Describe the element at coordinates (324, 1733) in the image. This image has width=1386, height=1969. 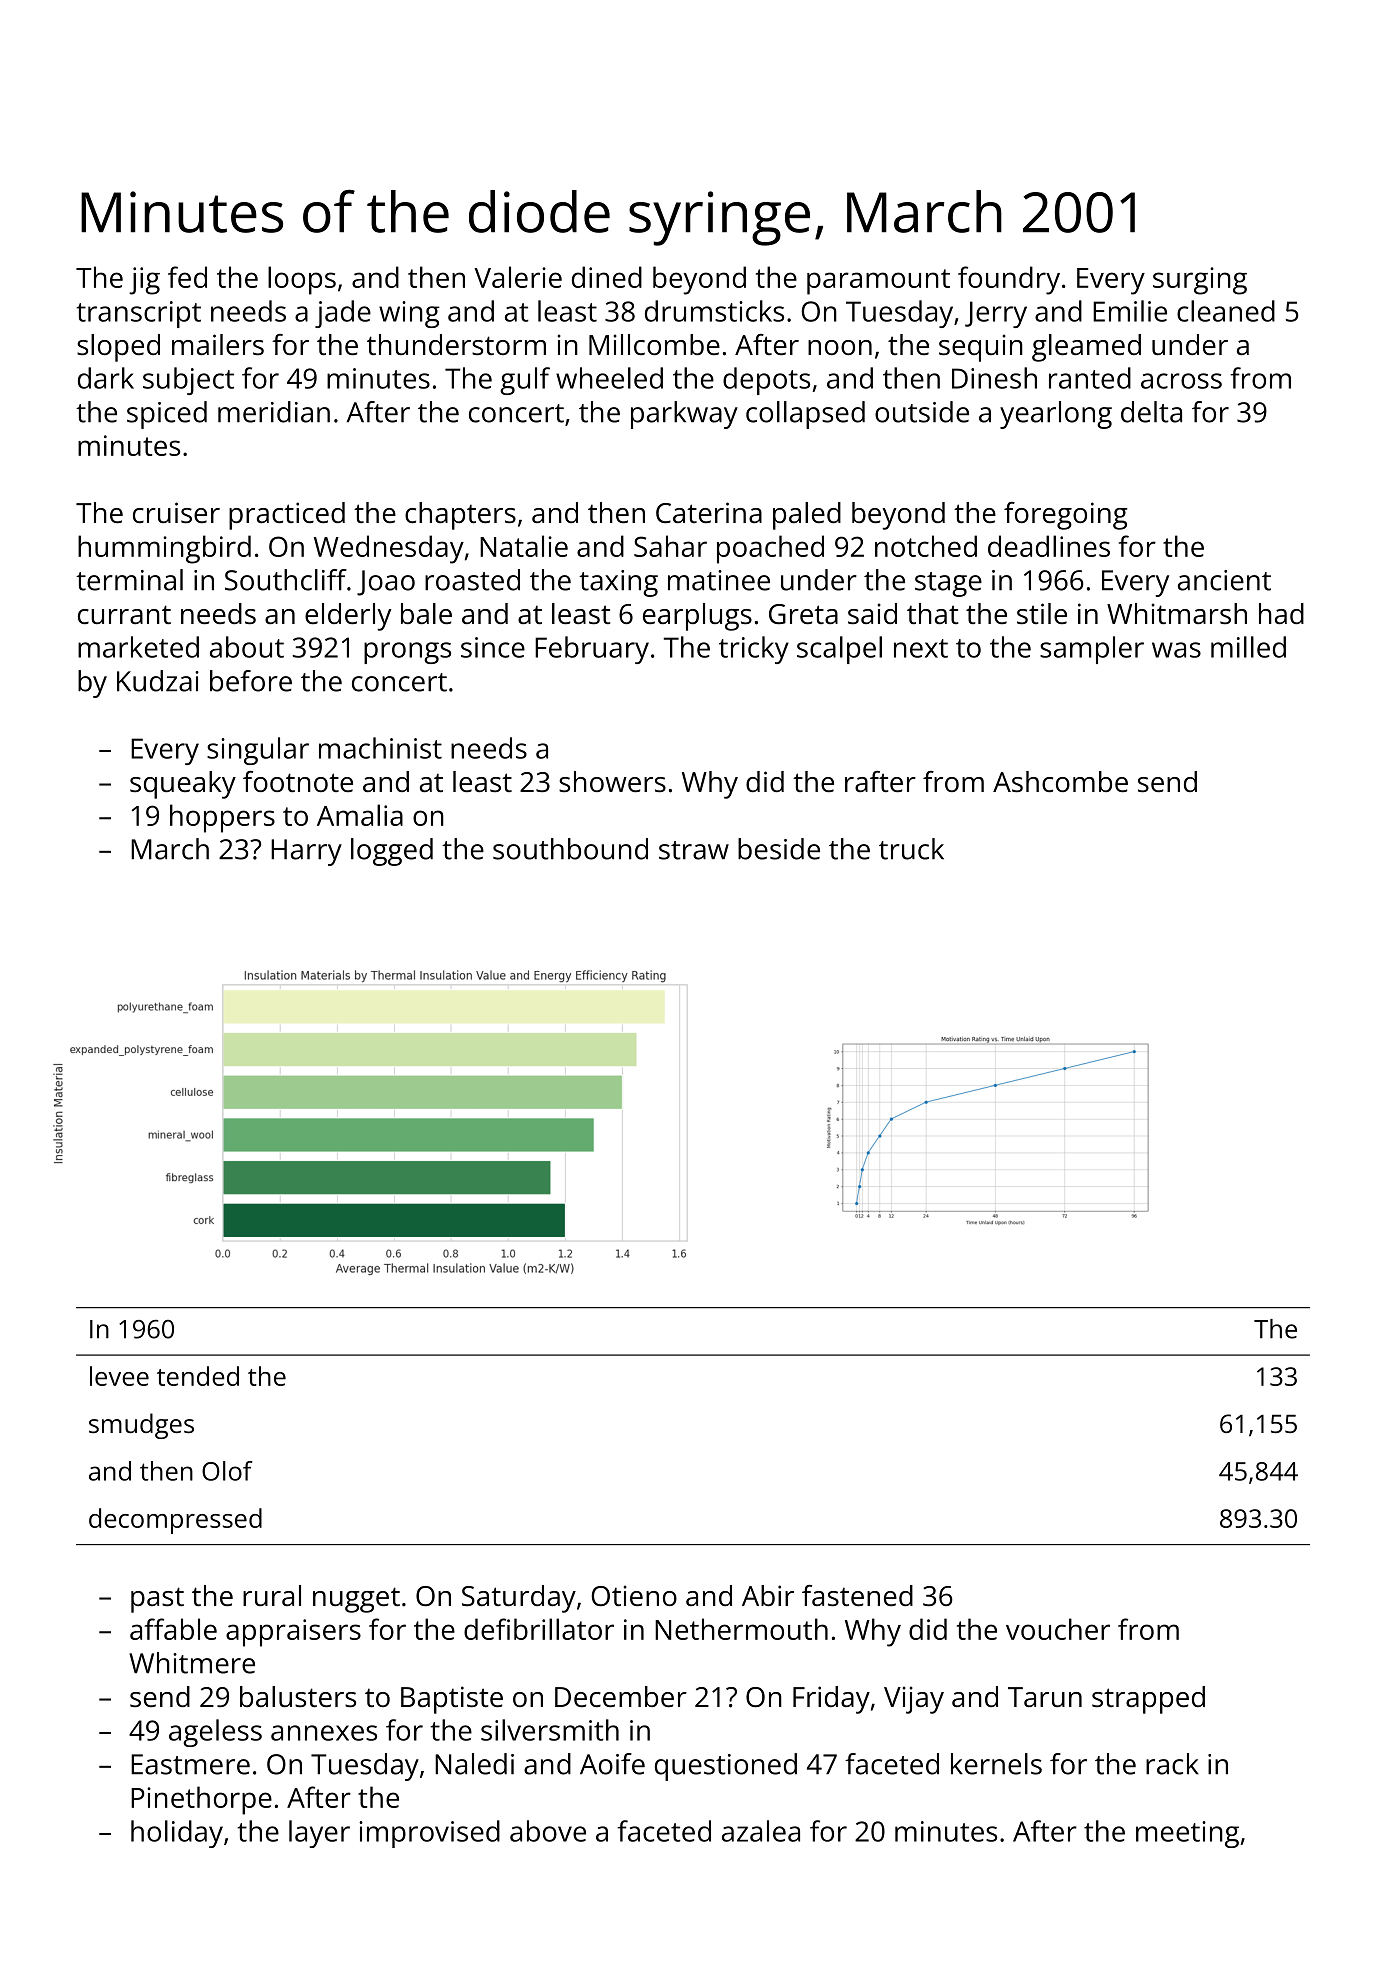
I see `annexes` at that location.
